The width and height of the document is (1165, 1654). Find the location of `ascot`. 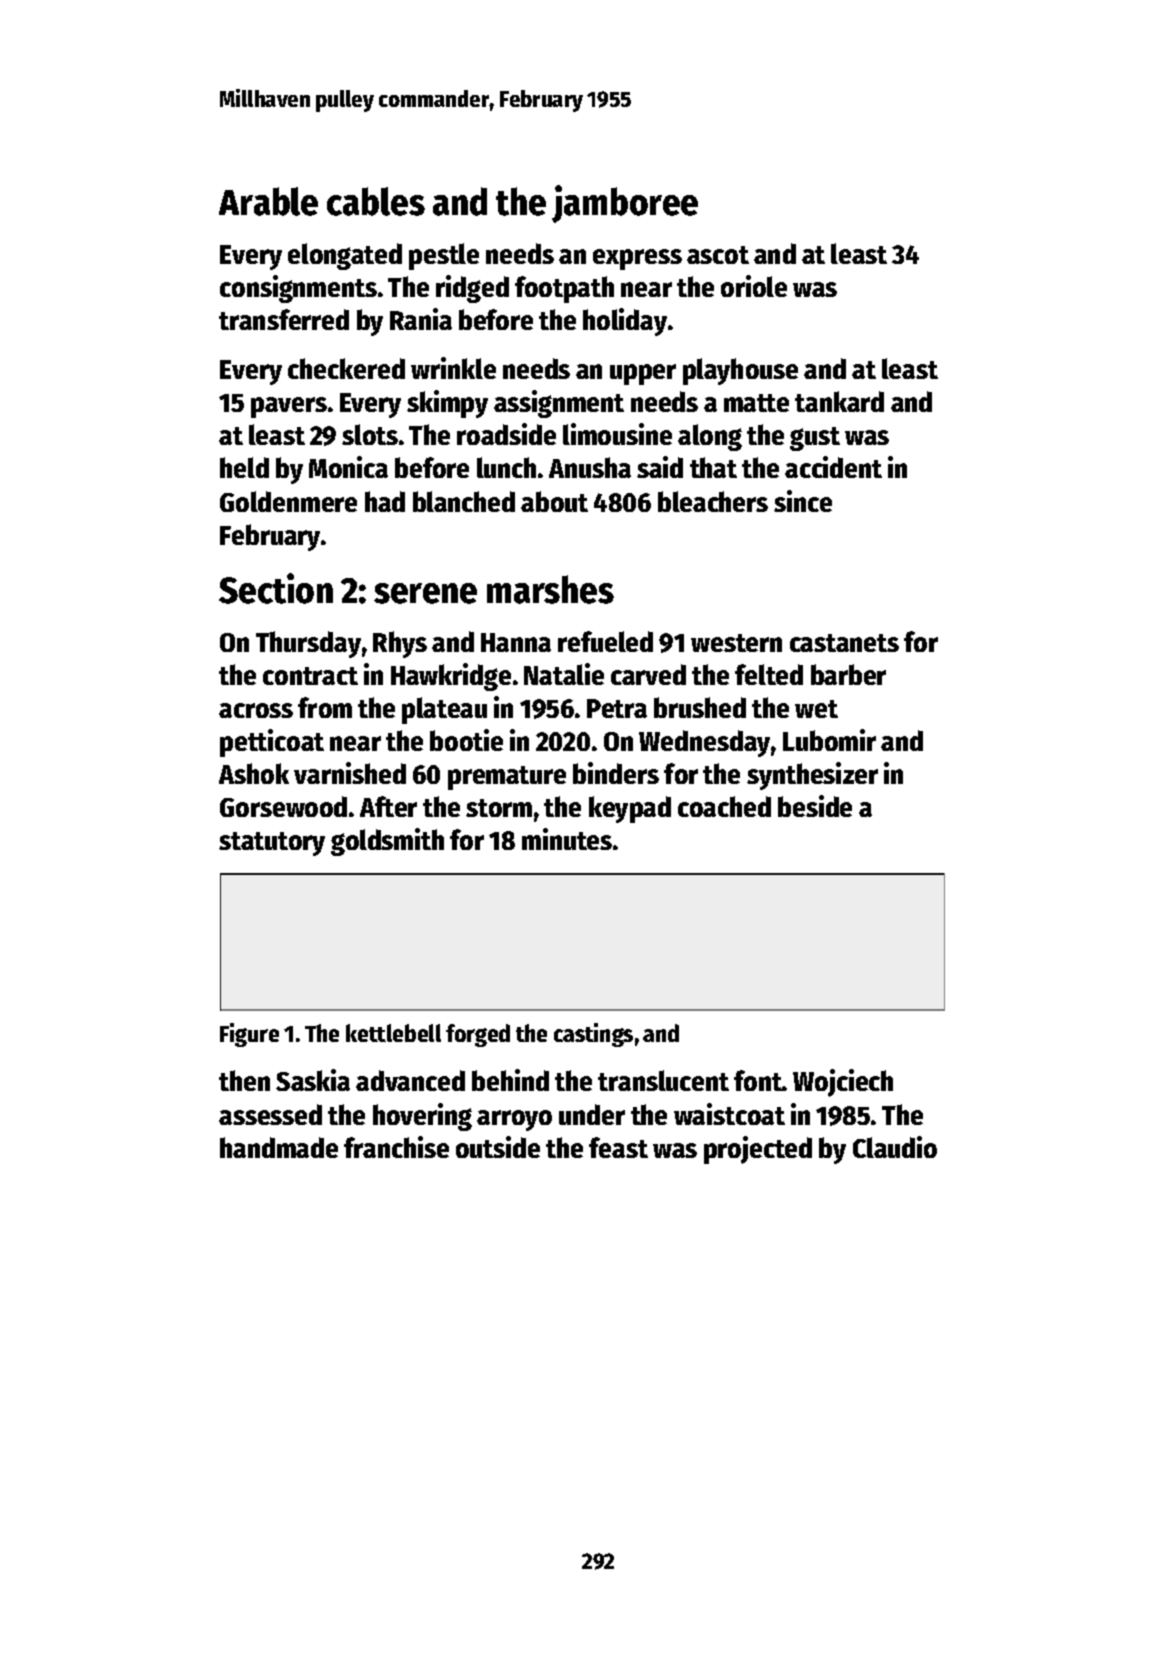

ascot is located at coordinates (718, 255).
